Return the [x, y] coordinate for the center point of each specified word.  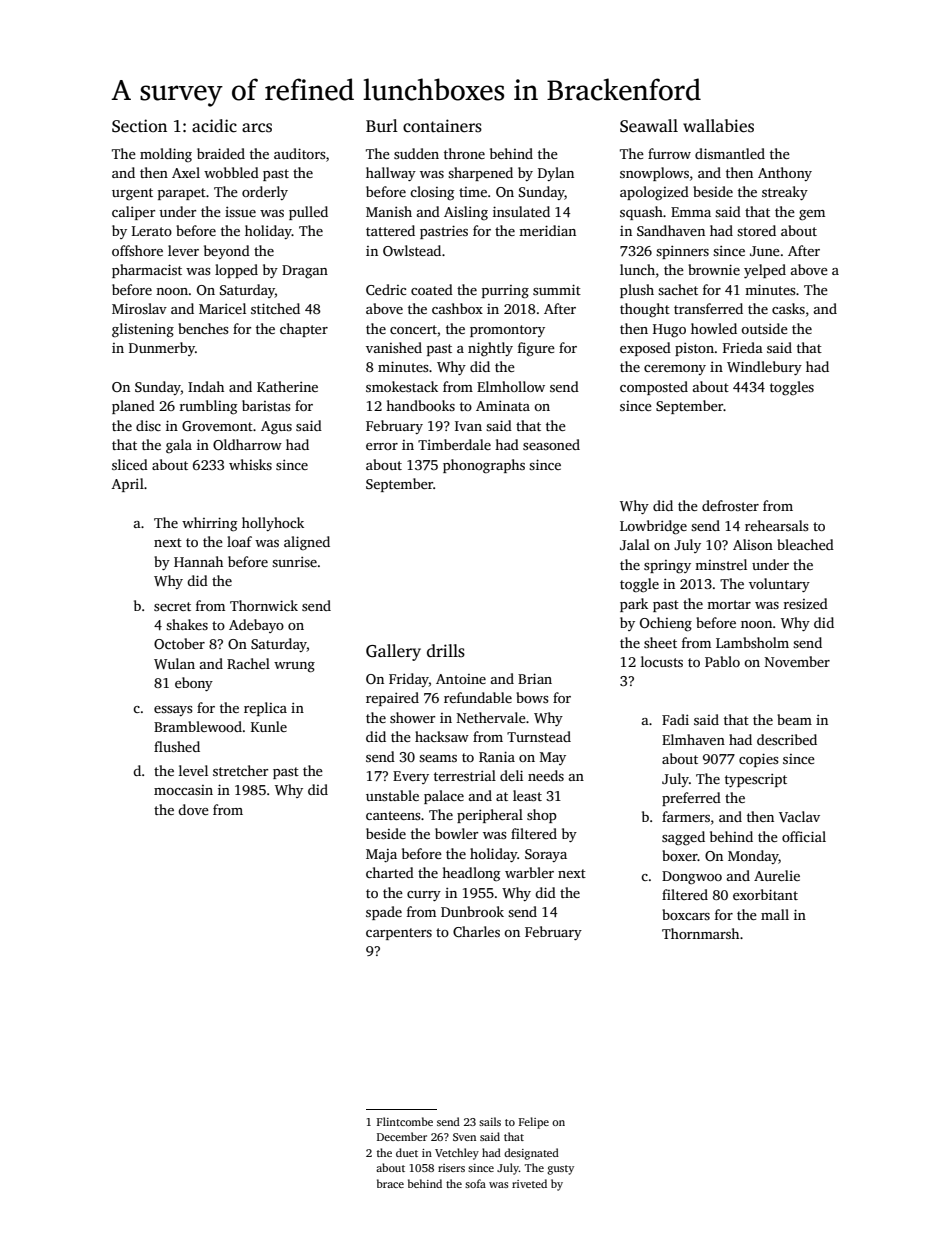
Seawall [649, 126]
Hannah [198, 561]
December [402, 1136]
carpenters [399, 934]
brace [390, 1183]
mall [775, 914]
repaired [392, 699]
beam [794, 719]
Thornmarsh [700, 933]
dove [193, 809]
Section [139, 126]
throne [464, 153]
